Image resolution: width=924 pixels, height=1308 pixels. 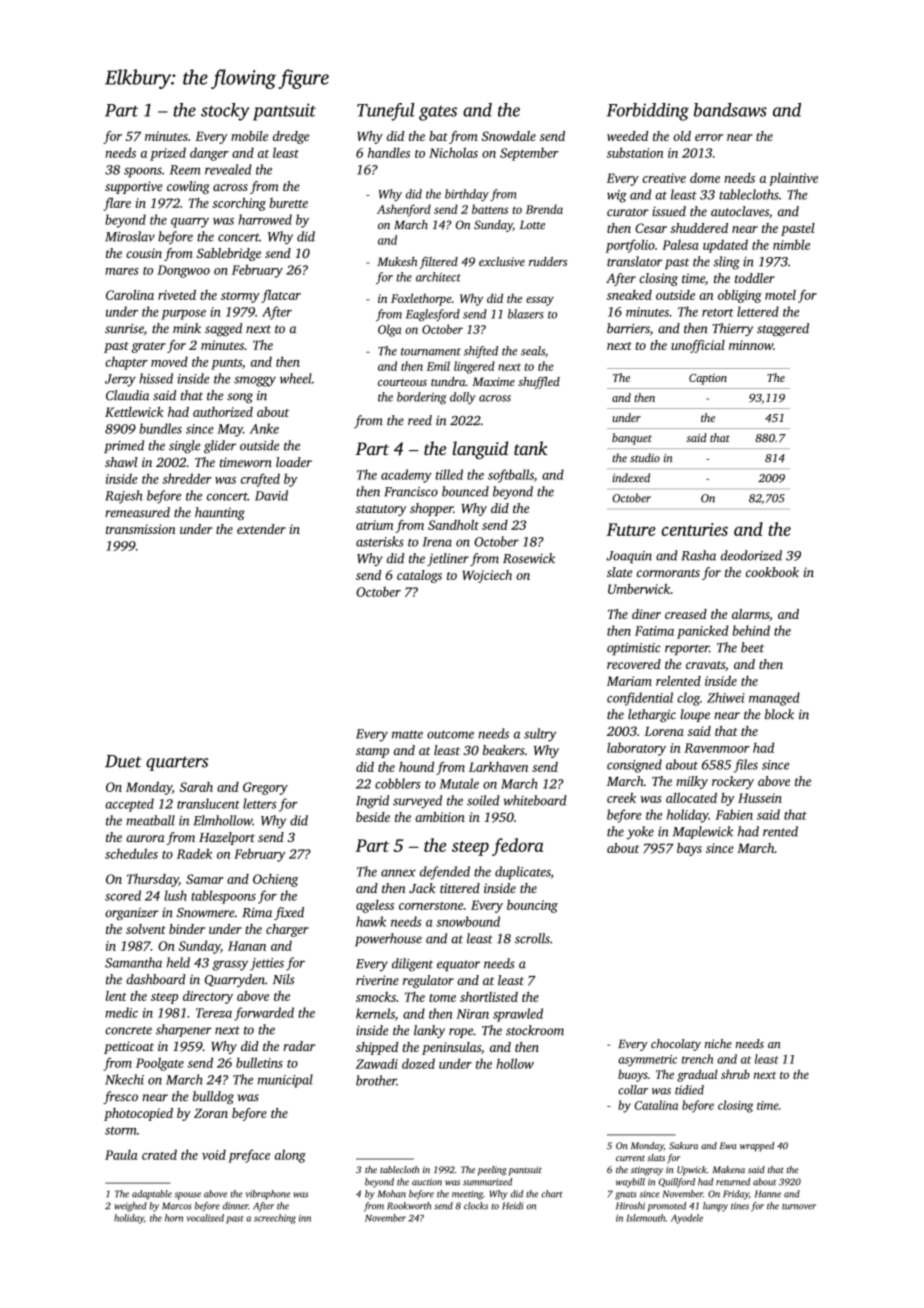 What do you see at coordinates (123, 761) in the screenshot?
I see `Duet` at bounding box center [123, 761].
